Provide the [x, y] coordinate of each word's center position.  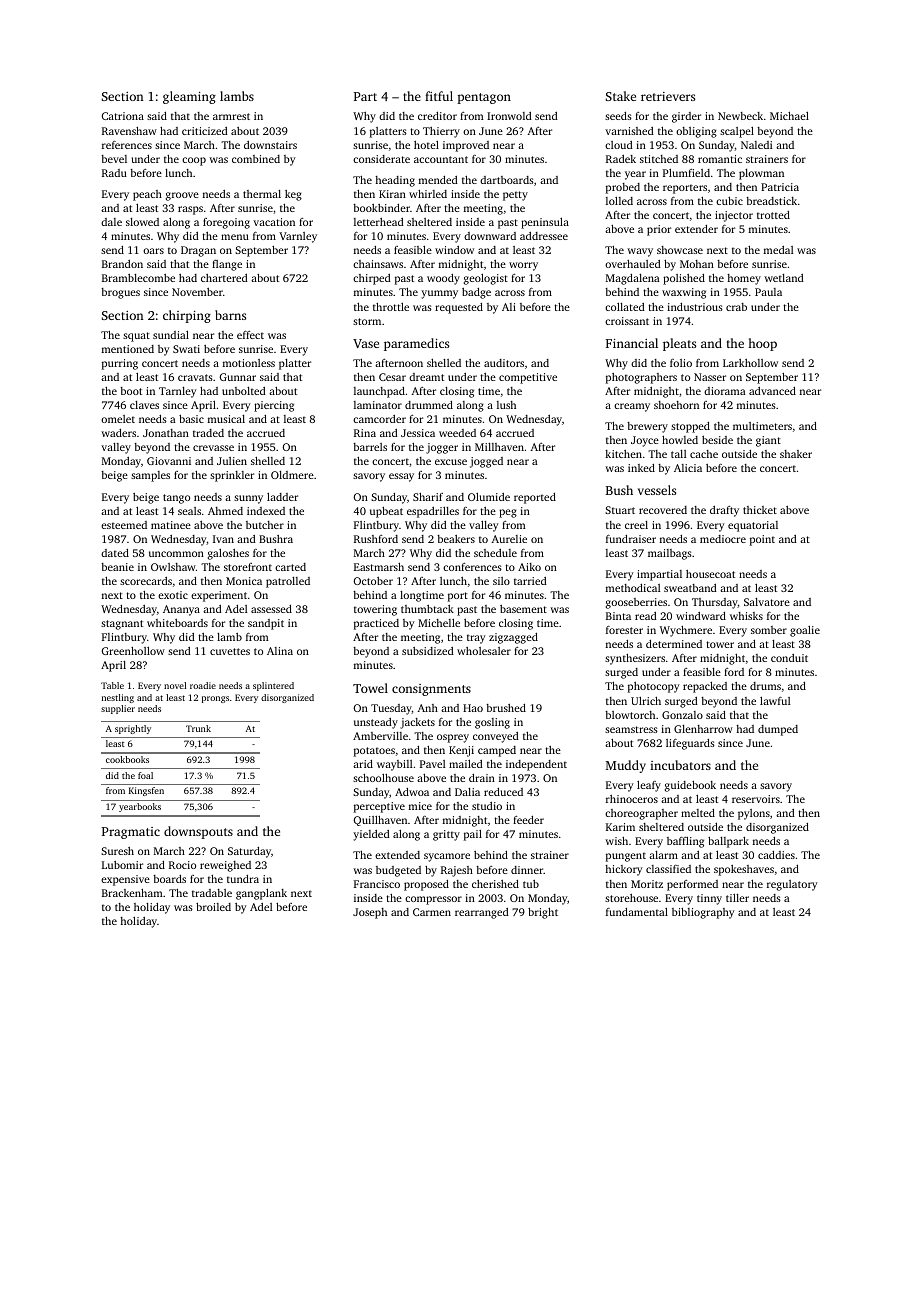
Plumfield [686, 173]
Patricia [780, 187]
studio [487, 806]
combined [256, 159]
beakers [456, 539]
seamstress [631, 729]
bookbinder [381, 208]
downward [490, 236]
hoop [762, 344]
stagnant [122, 625]
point [762, 540]
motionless [249, 363]
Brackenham [132, 893]
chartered [224, 278]
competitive [528, 378]
